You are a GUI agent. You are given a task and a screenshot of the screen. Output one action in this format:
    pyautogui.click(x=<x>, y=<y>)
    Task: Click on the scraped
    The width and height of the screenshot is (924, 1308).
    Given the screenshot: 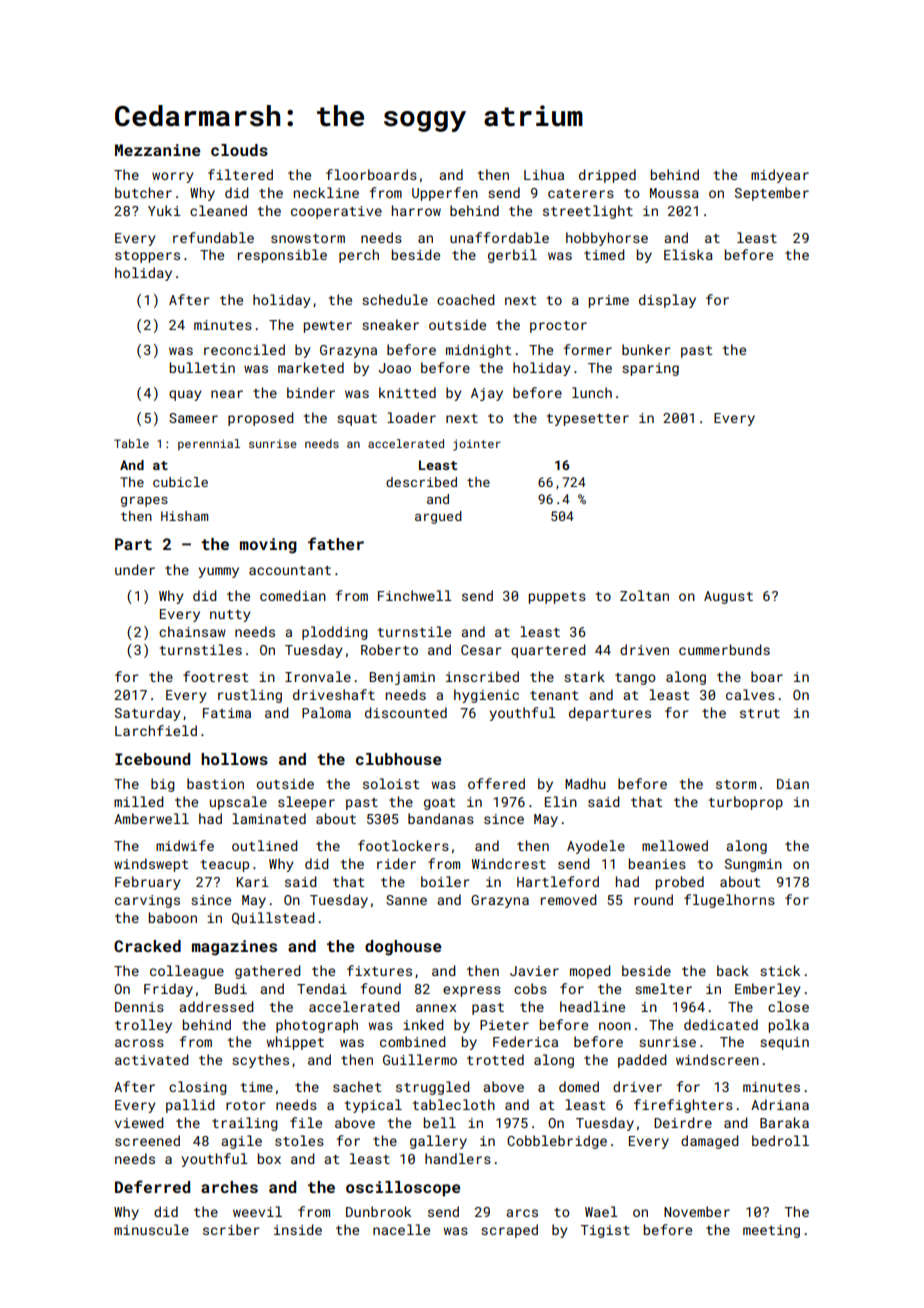 What is the action you would take?
    pyautogui.click(x=509, y=1231)
